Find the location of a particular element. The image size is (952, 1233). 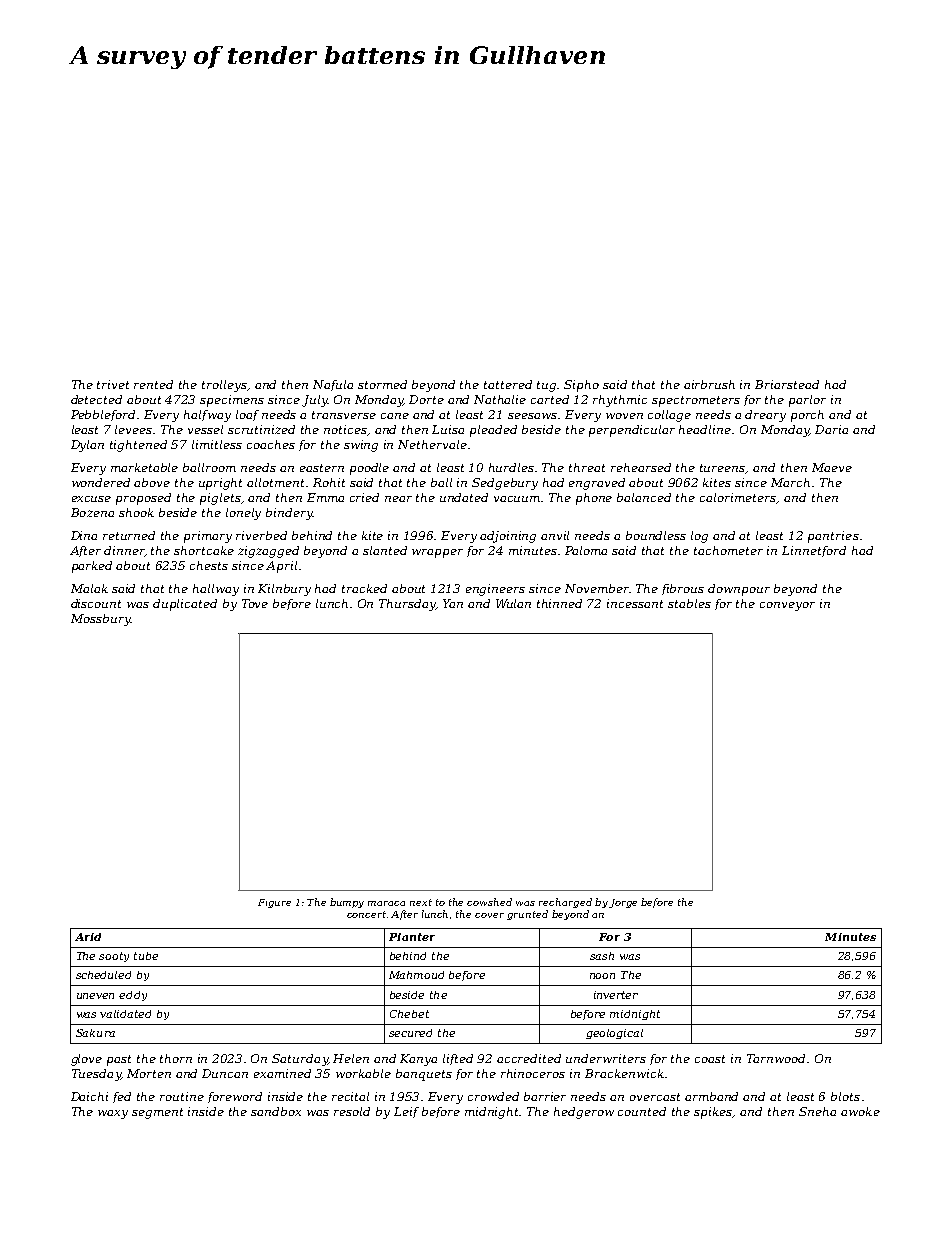

segment is located at coordinates (157, 1113).
